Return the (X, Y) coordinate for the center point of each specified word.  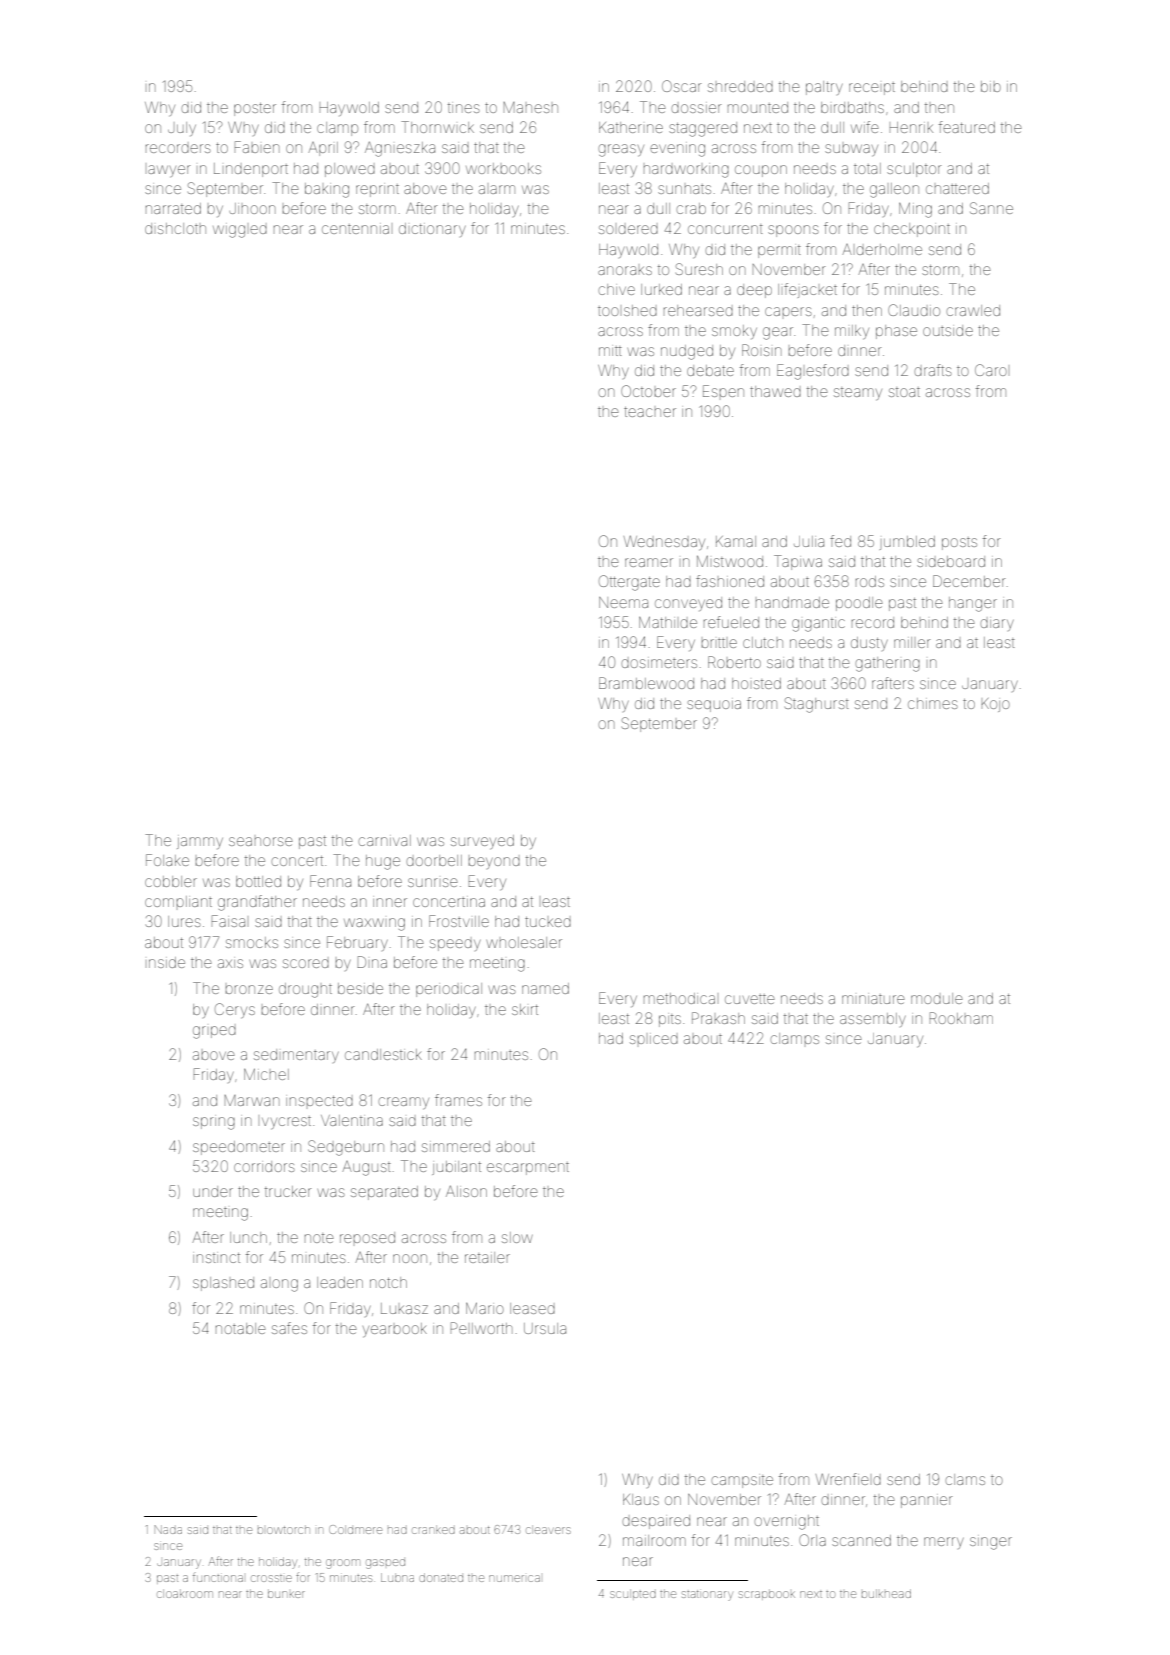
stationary (707, 1595)
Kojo (995, 705)
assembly (873, 1020)
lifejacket (807, 290)
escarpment (528, 1168)
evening (677, 150)
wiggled (240, 231)
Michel (266, 1074)
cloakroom (185, 1593)
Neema (623, 602)
